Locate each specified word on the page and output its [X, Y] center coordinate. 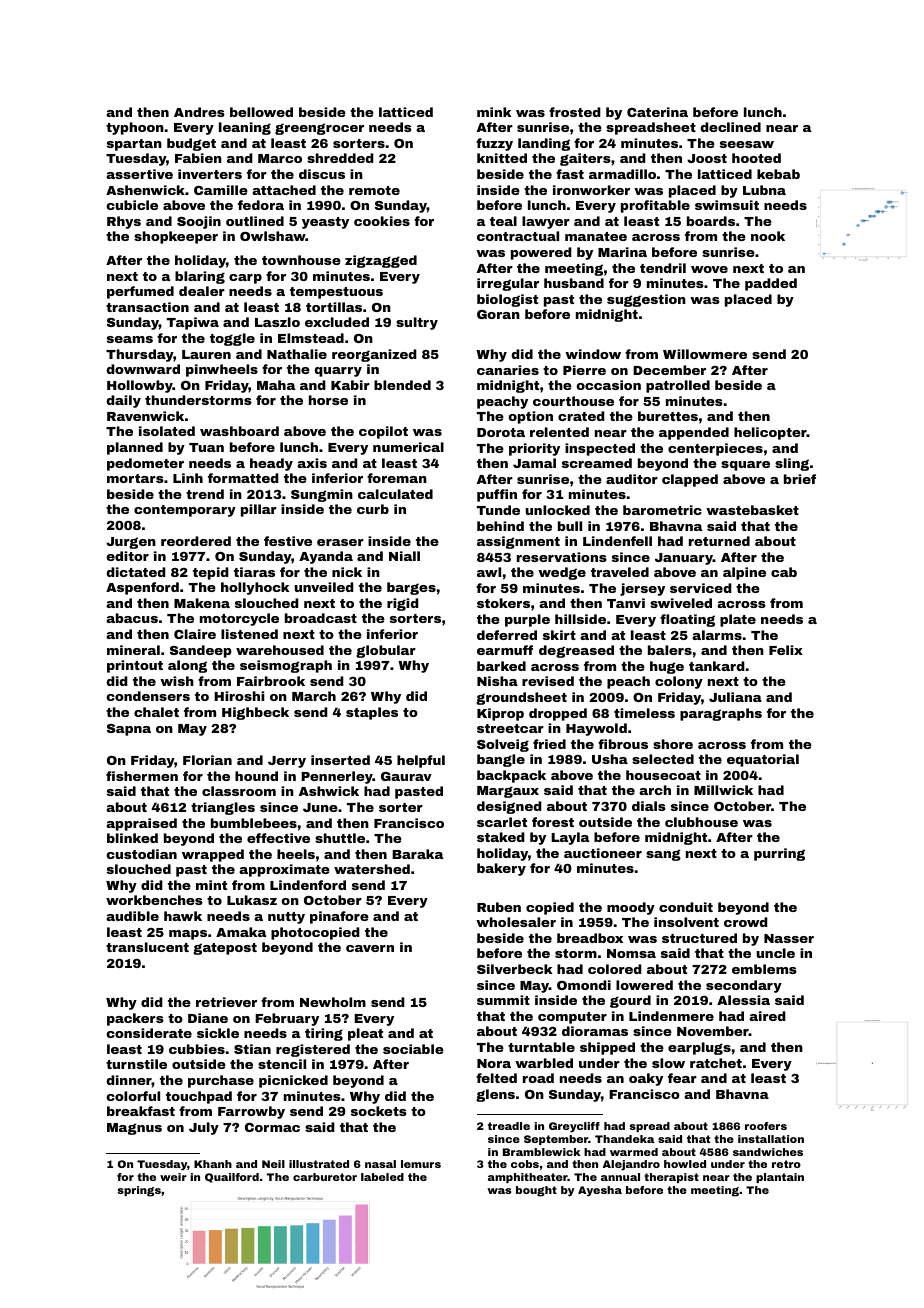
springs [139, 1191]
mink [494, 112]
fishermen [142, 776]
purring [779, 854]
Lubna [764, 190]
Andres [199, 112]
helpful [421, 761]
